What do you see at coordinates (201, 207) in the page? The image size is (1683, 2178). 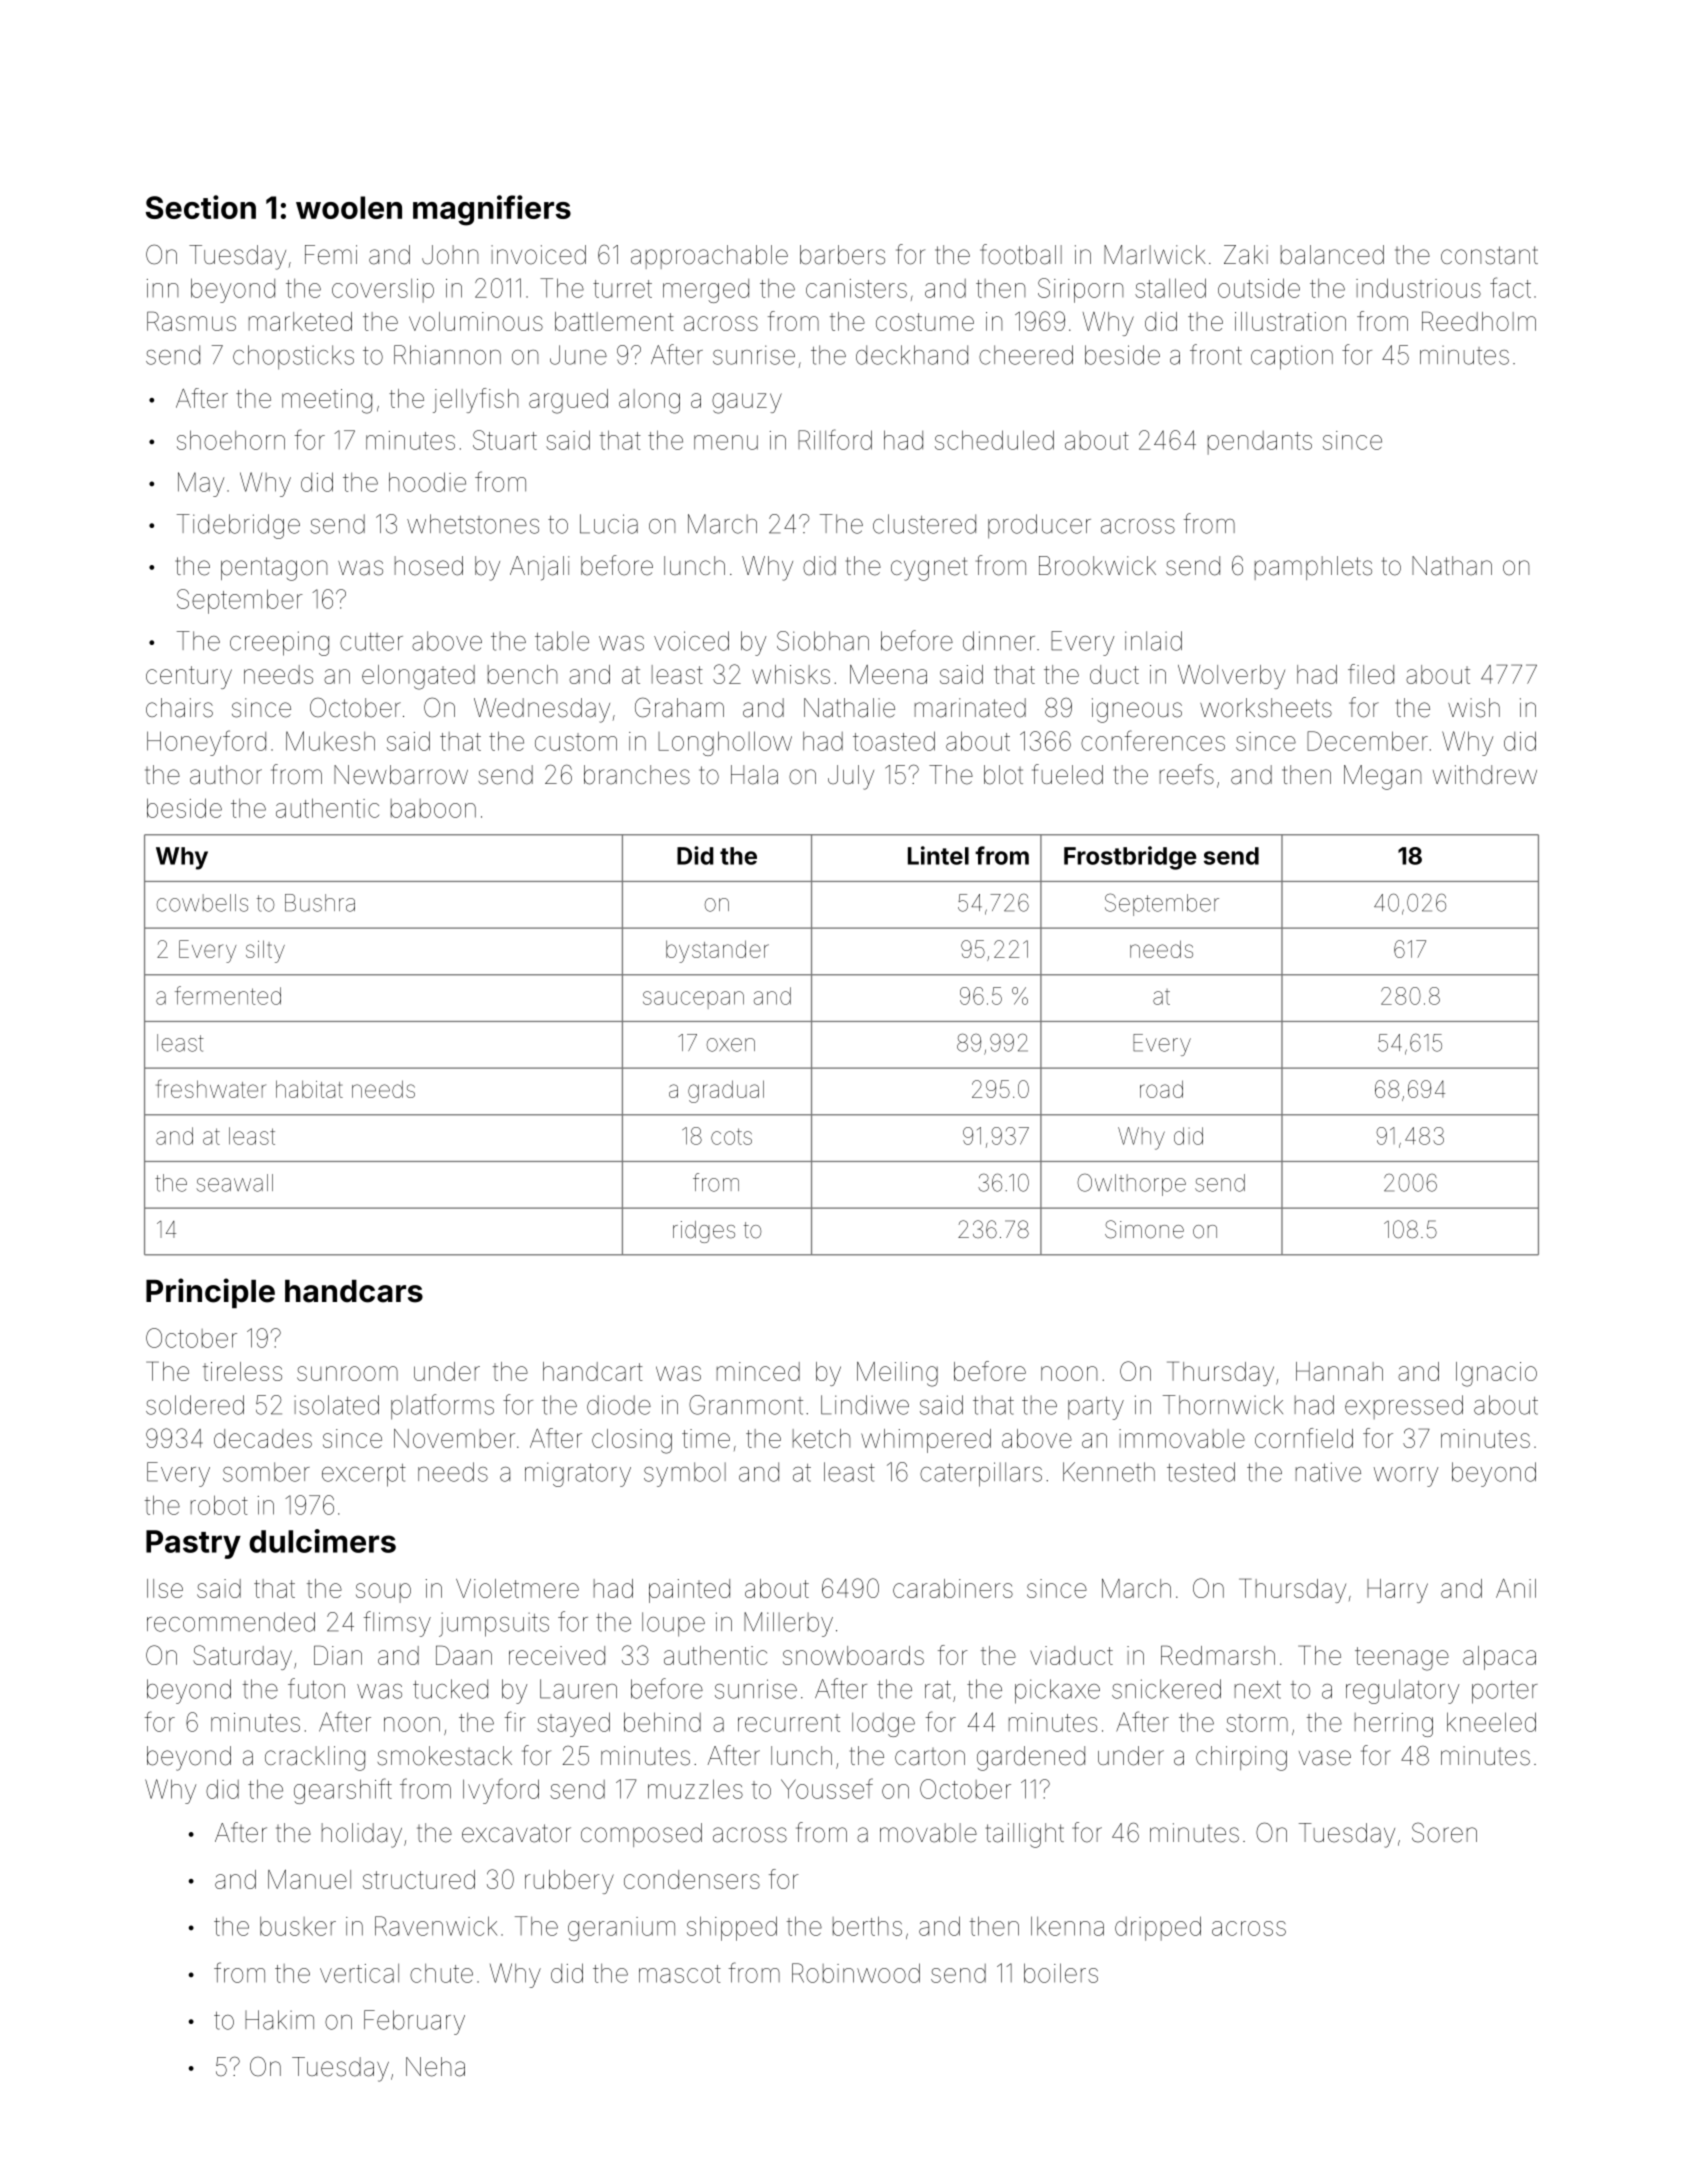 I see `Section` at bounding box center [201, 207].
